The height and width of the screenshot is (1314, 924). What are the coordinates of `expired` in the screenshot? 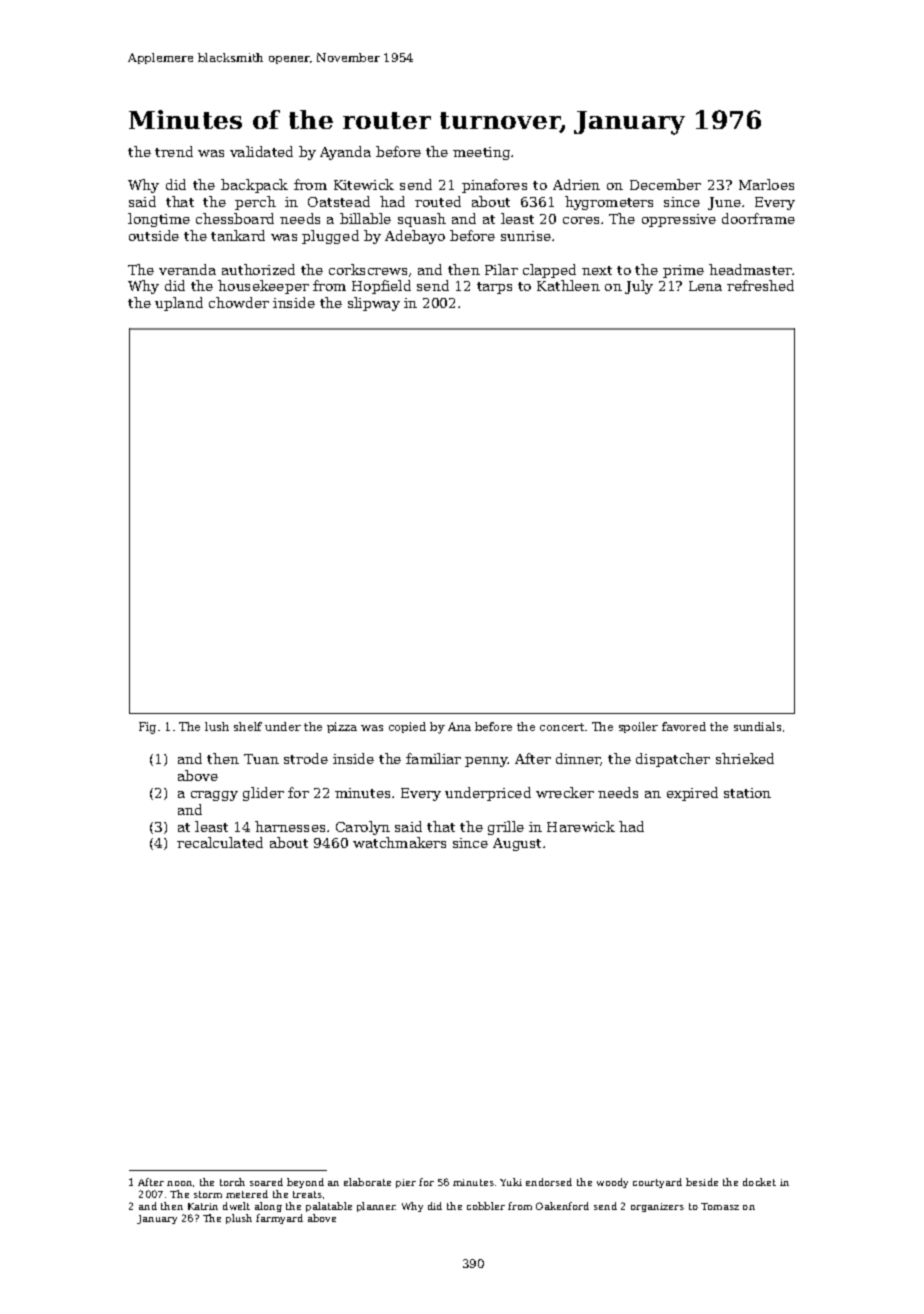 It's located at (692, 794).
